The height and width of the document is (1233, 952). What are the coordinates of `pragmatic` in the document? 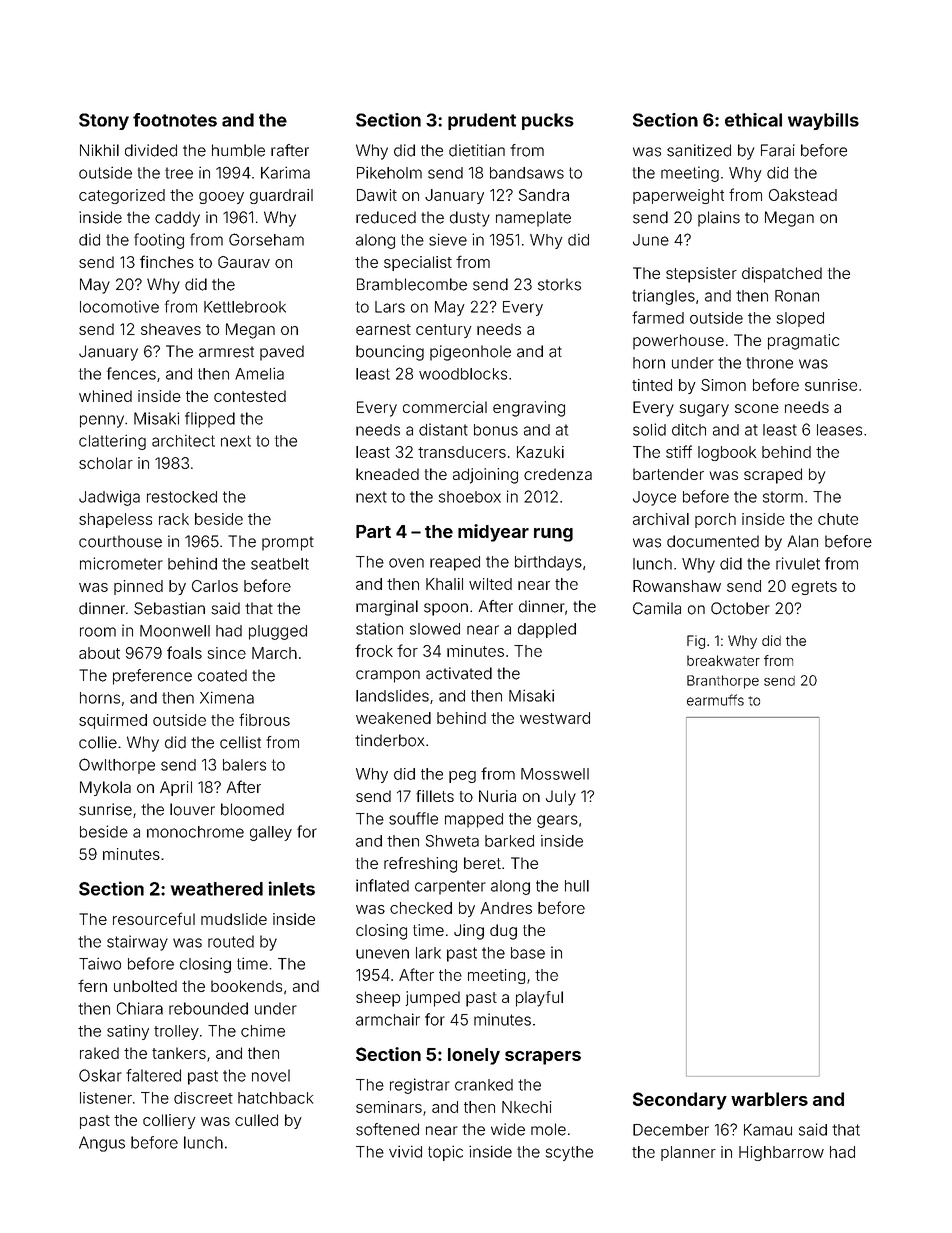 It's located at (803, 342).
